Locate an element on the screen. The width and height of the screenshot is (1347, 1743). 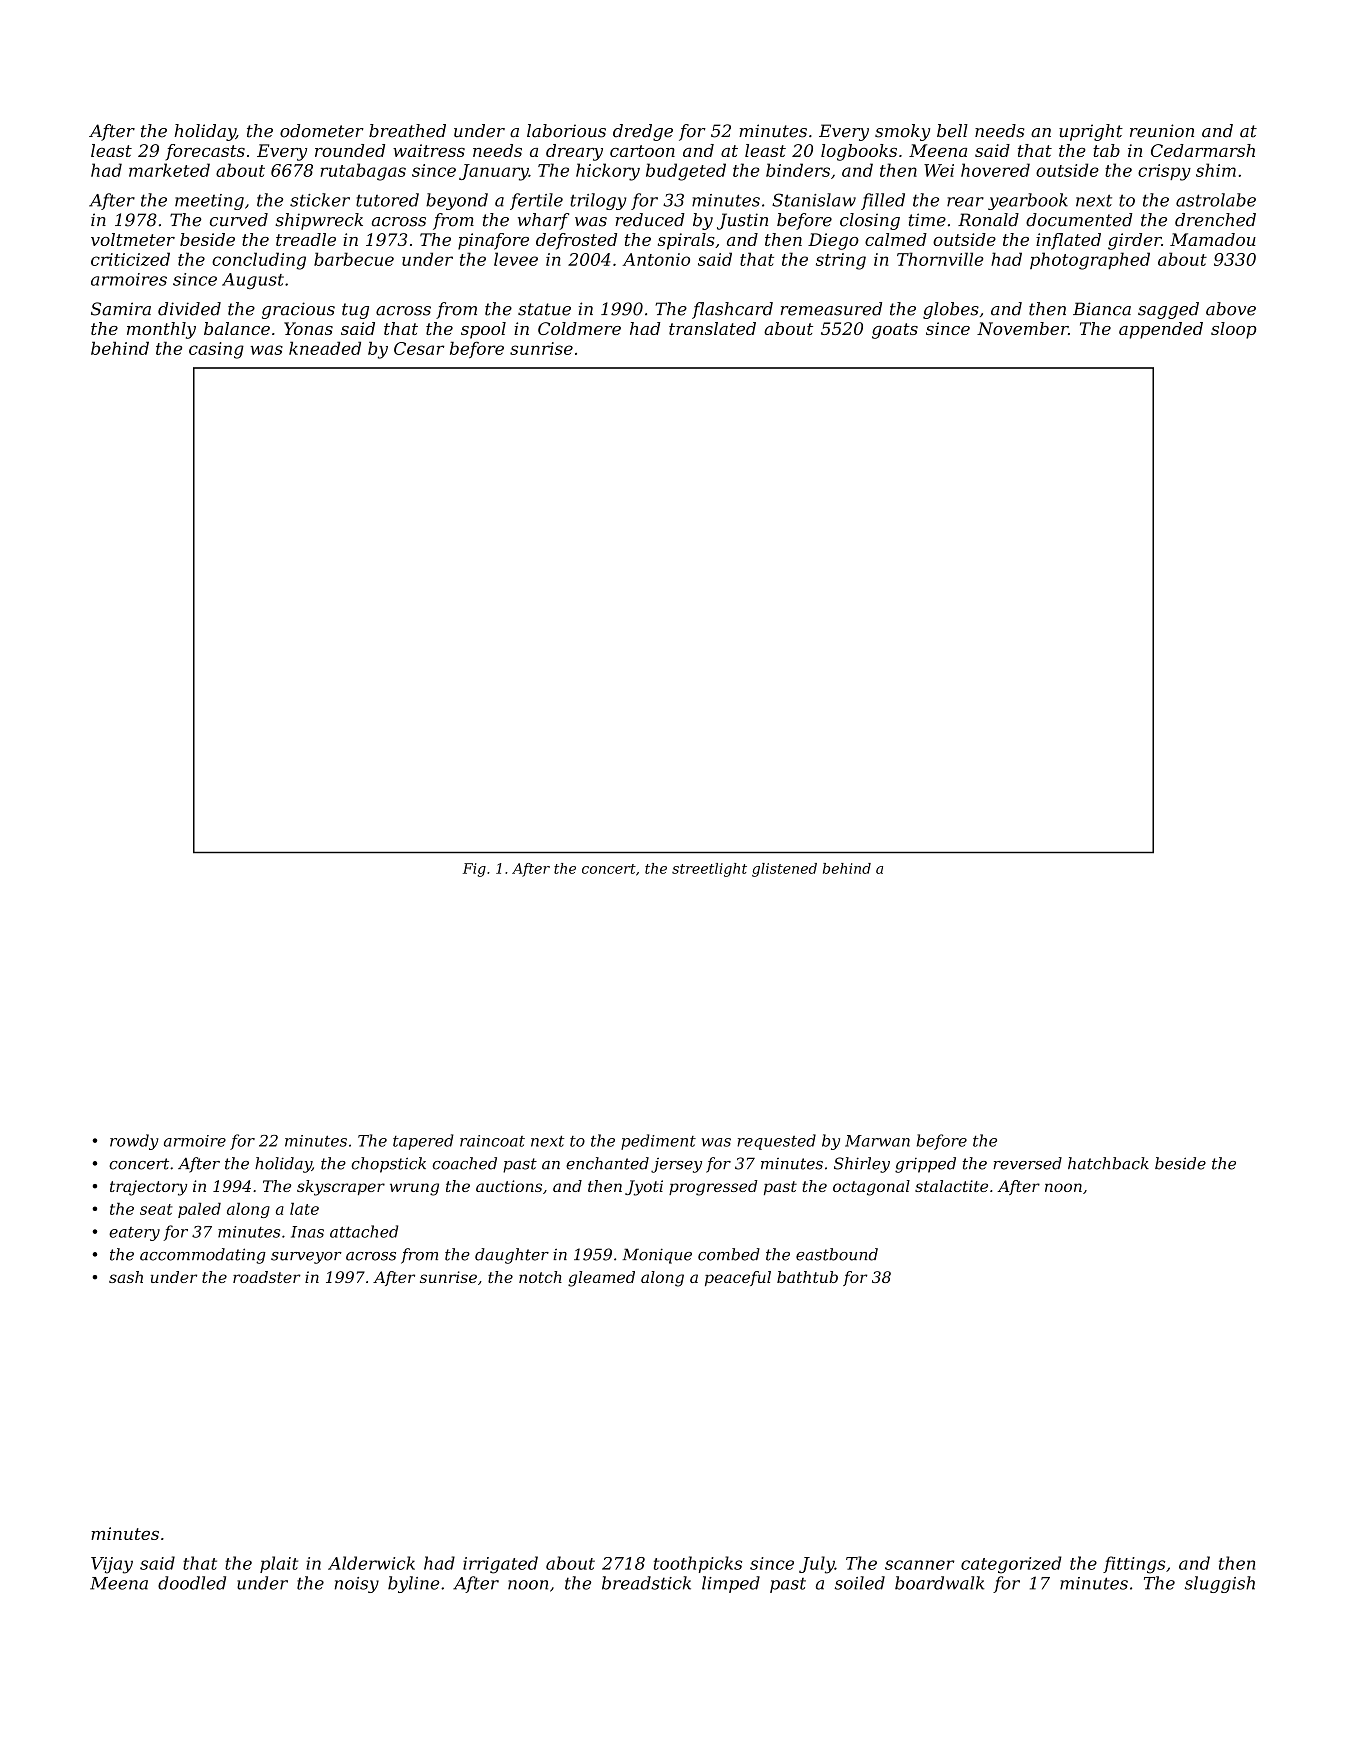
streetlight is located at coordinates (709, 870).
